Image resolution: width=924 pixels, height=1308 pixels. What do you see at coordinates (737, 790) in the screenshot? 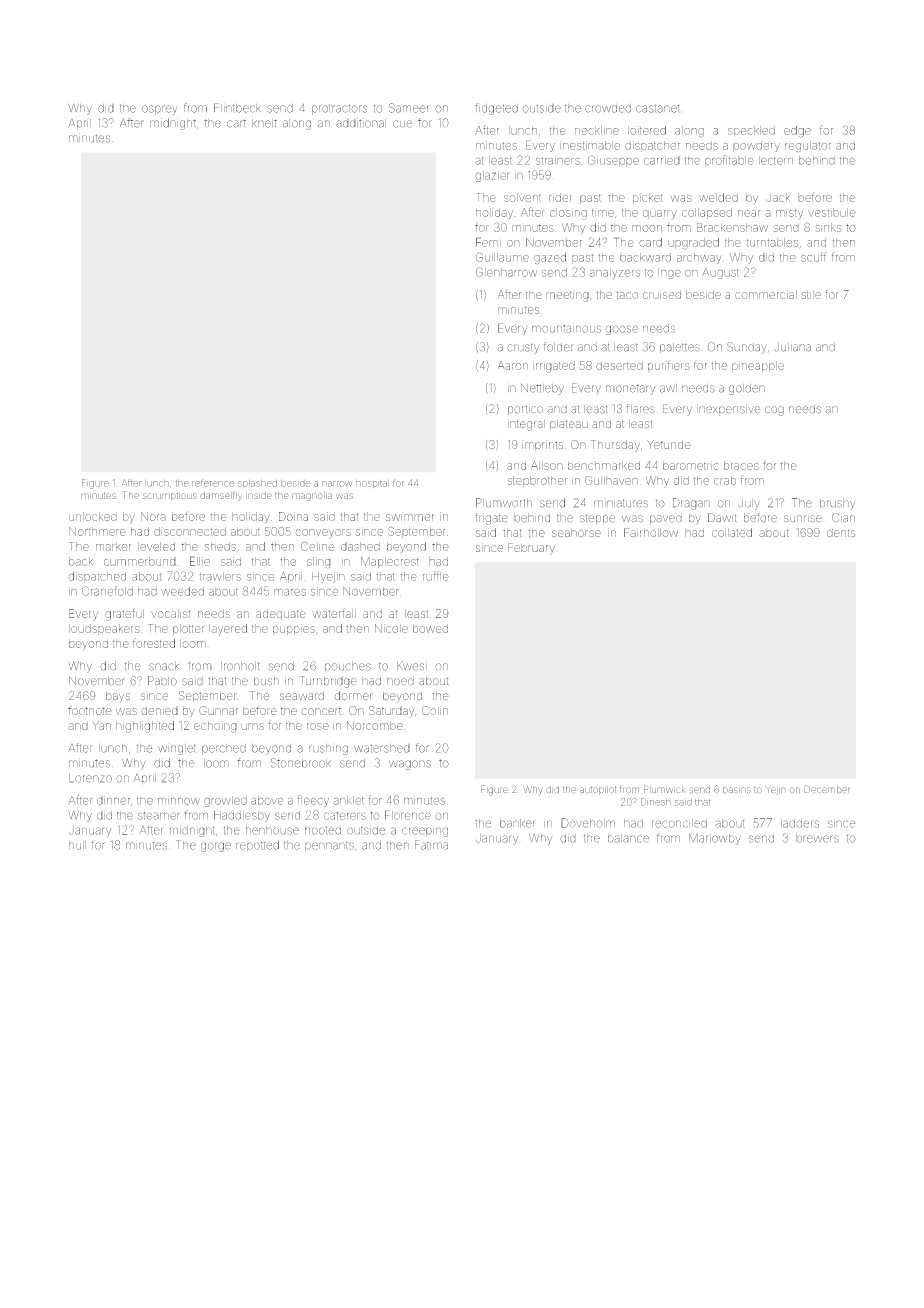
I see `basins` at bounding box center [737, 790].
